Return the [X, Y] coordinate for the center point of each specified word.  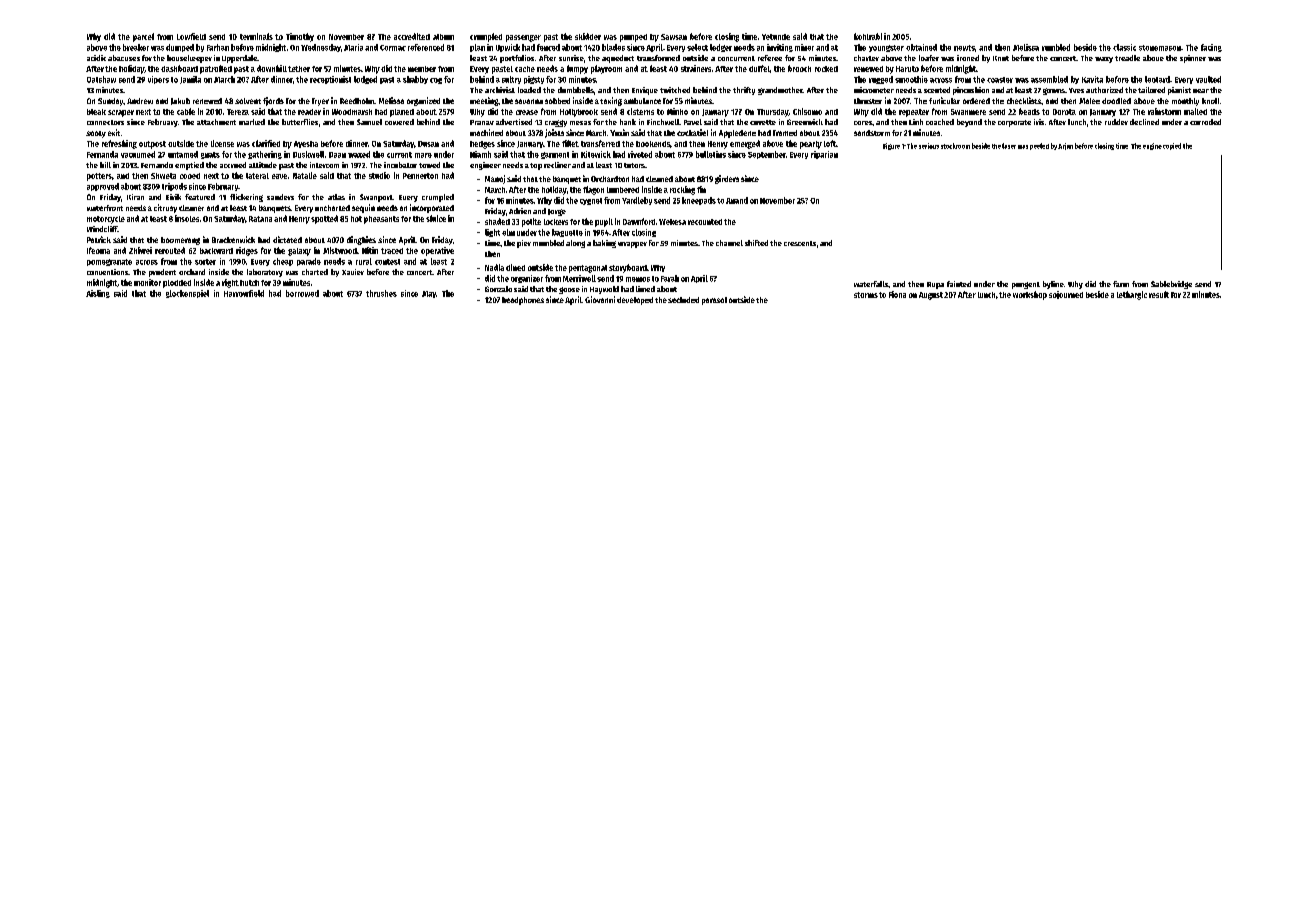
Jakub [180, 101]
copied [1172, 146]
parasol [714, 301]
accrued [233, 165]
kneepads [699, 201]
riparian [824, 155]
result [1159, 294]
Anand [737, 200]
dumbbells [576, 90]
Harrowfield [244, 293]
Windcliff [102, 229]
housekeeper [189, 59]
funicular [944, 100]
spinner [1193, 59]
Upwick [508, 48]
